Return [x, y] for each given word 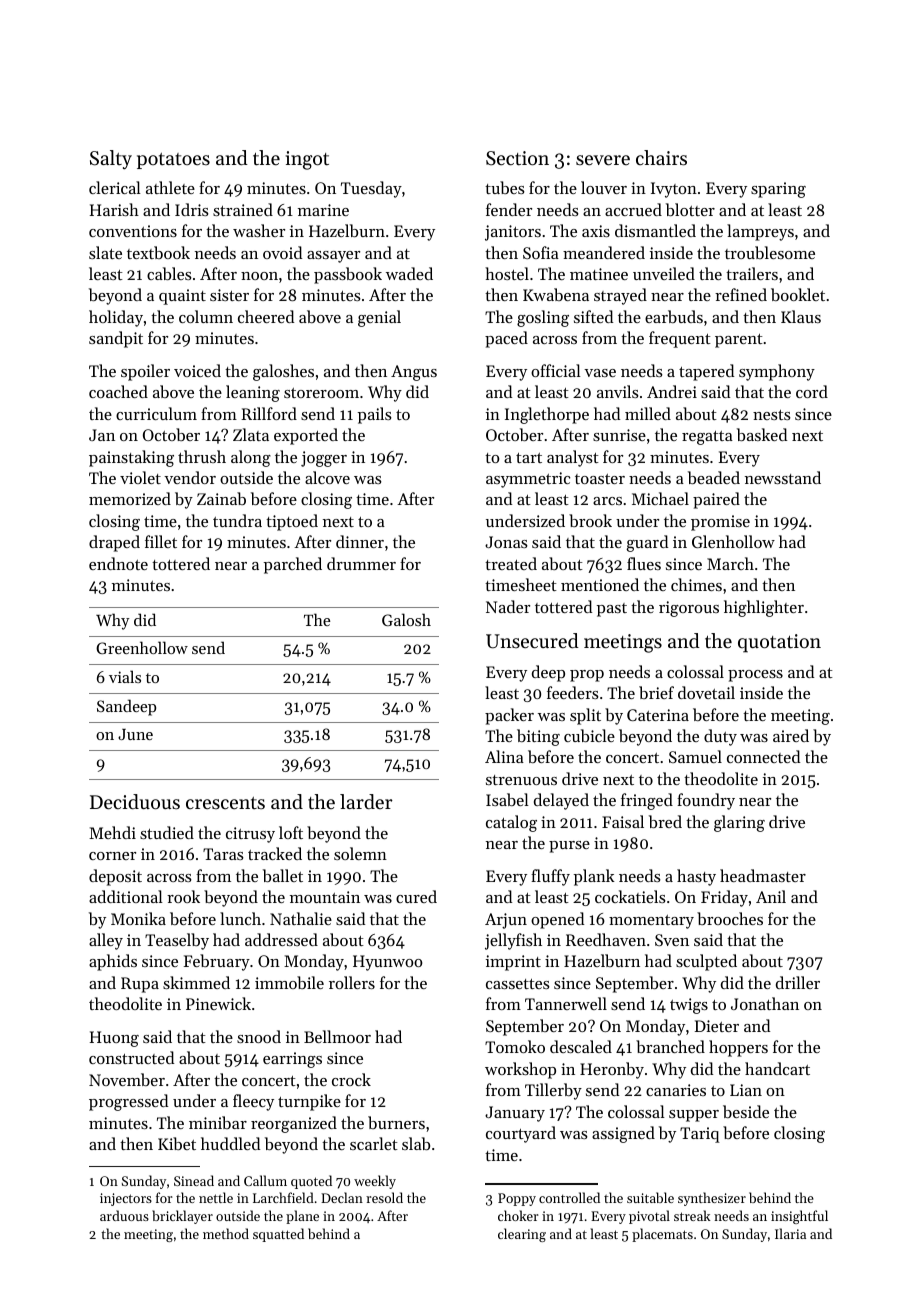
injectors [126, 1199]
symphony [777, 372]
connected [763, 756]
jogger [324, 459]
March [730, 563]
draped [114, 543]
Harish [114, 209]
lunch [240, 918]
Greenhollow [142, 647]
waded [409, 273]
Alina [504, 756]
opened [557, 920]
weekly [375, 1182]
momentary [651, 922]
